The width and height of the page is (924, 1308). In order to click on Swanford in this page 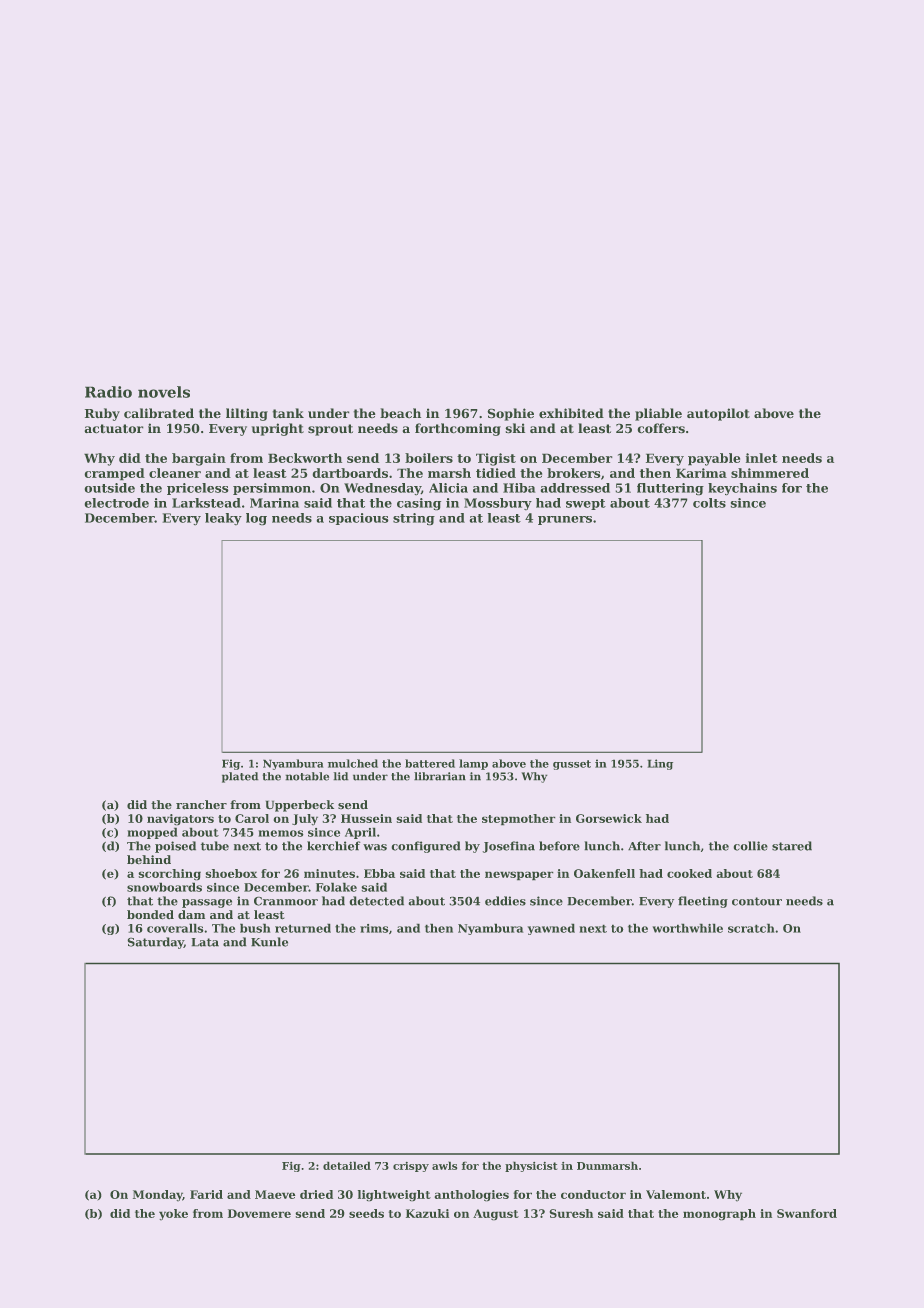, I will do `click(807, 1213)`.
